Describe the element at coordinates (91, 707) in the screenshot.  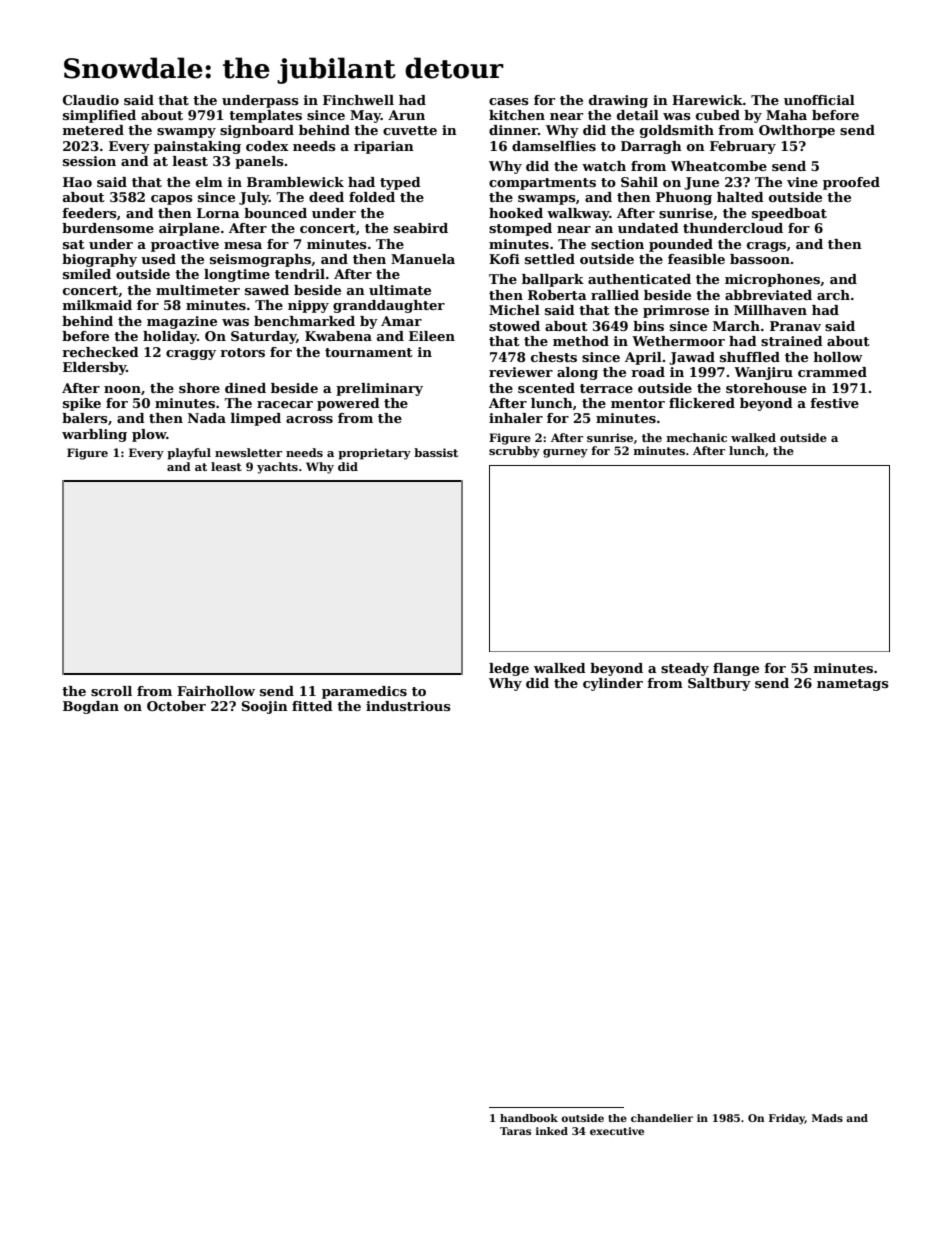
I see `Bogdan` at that location.
